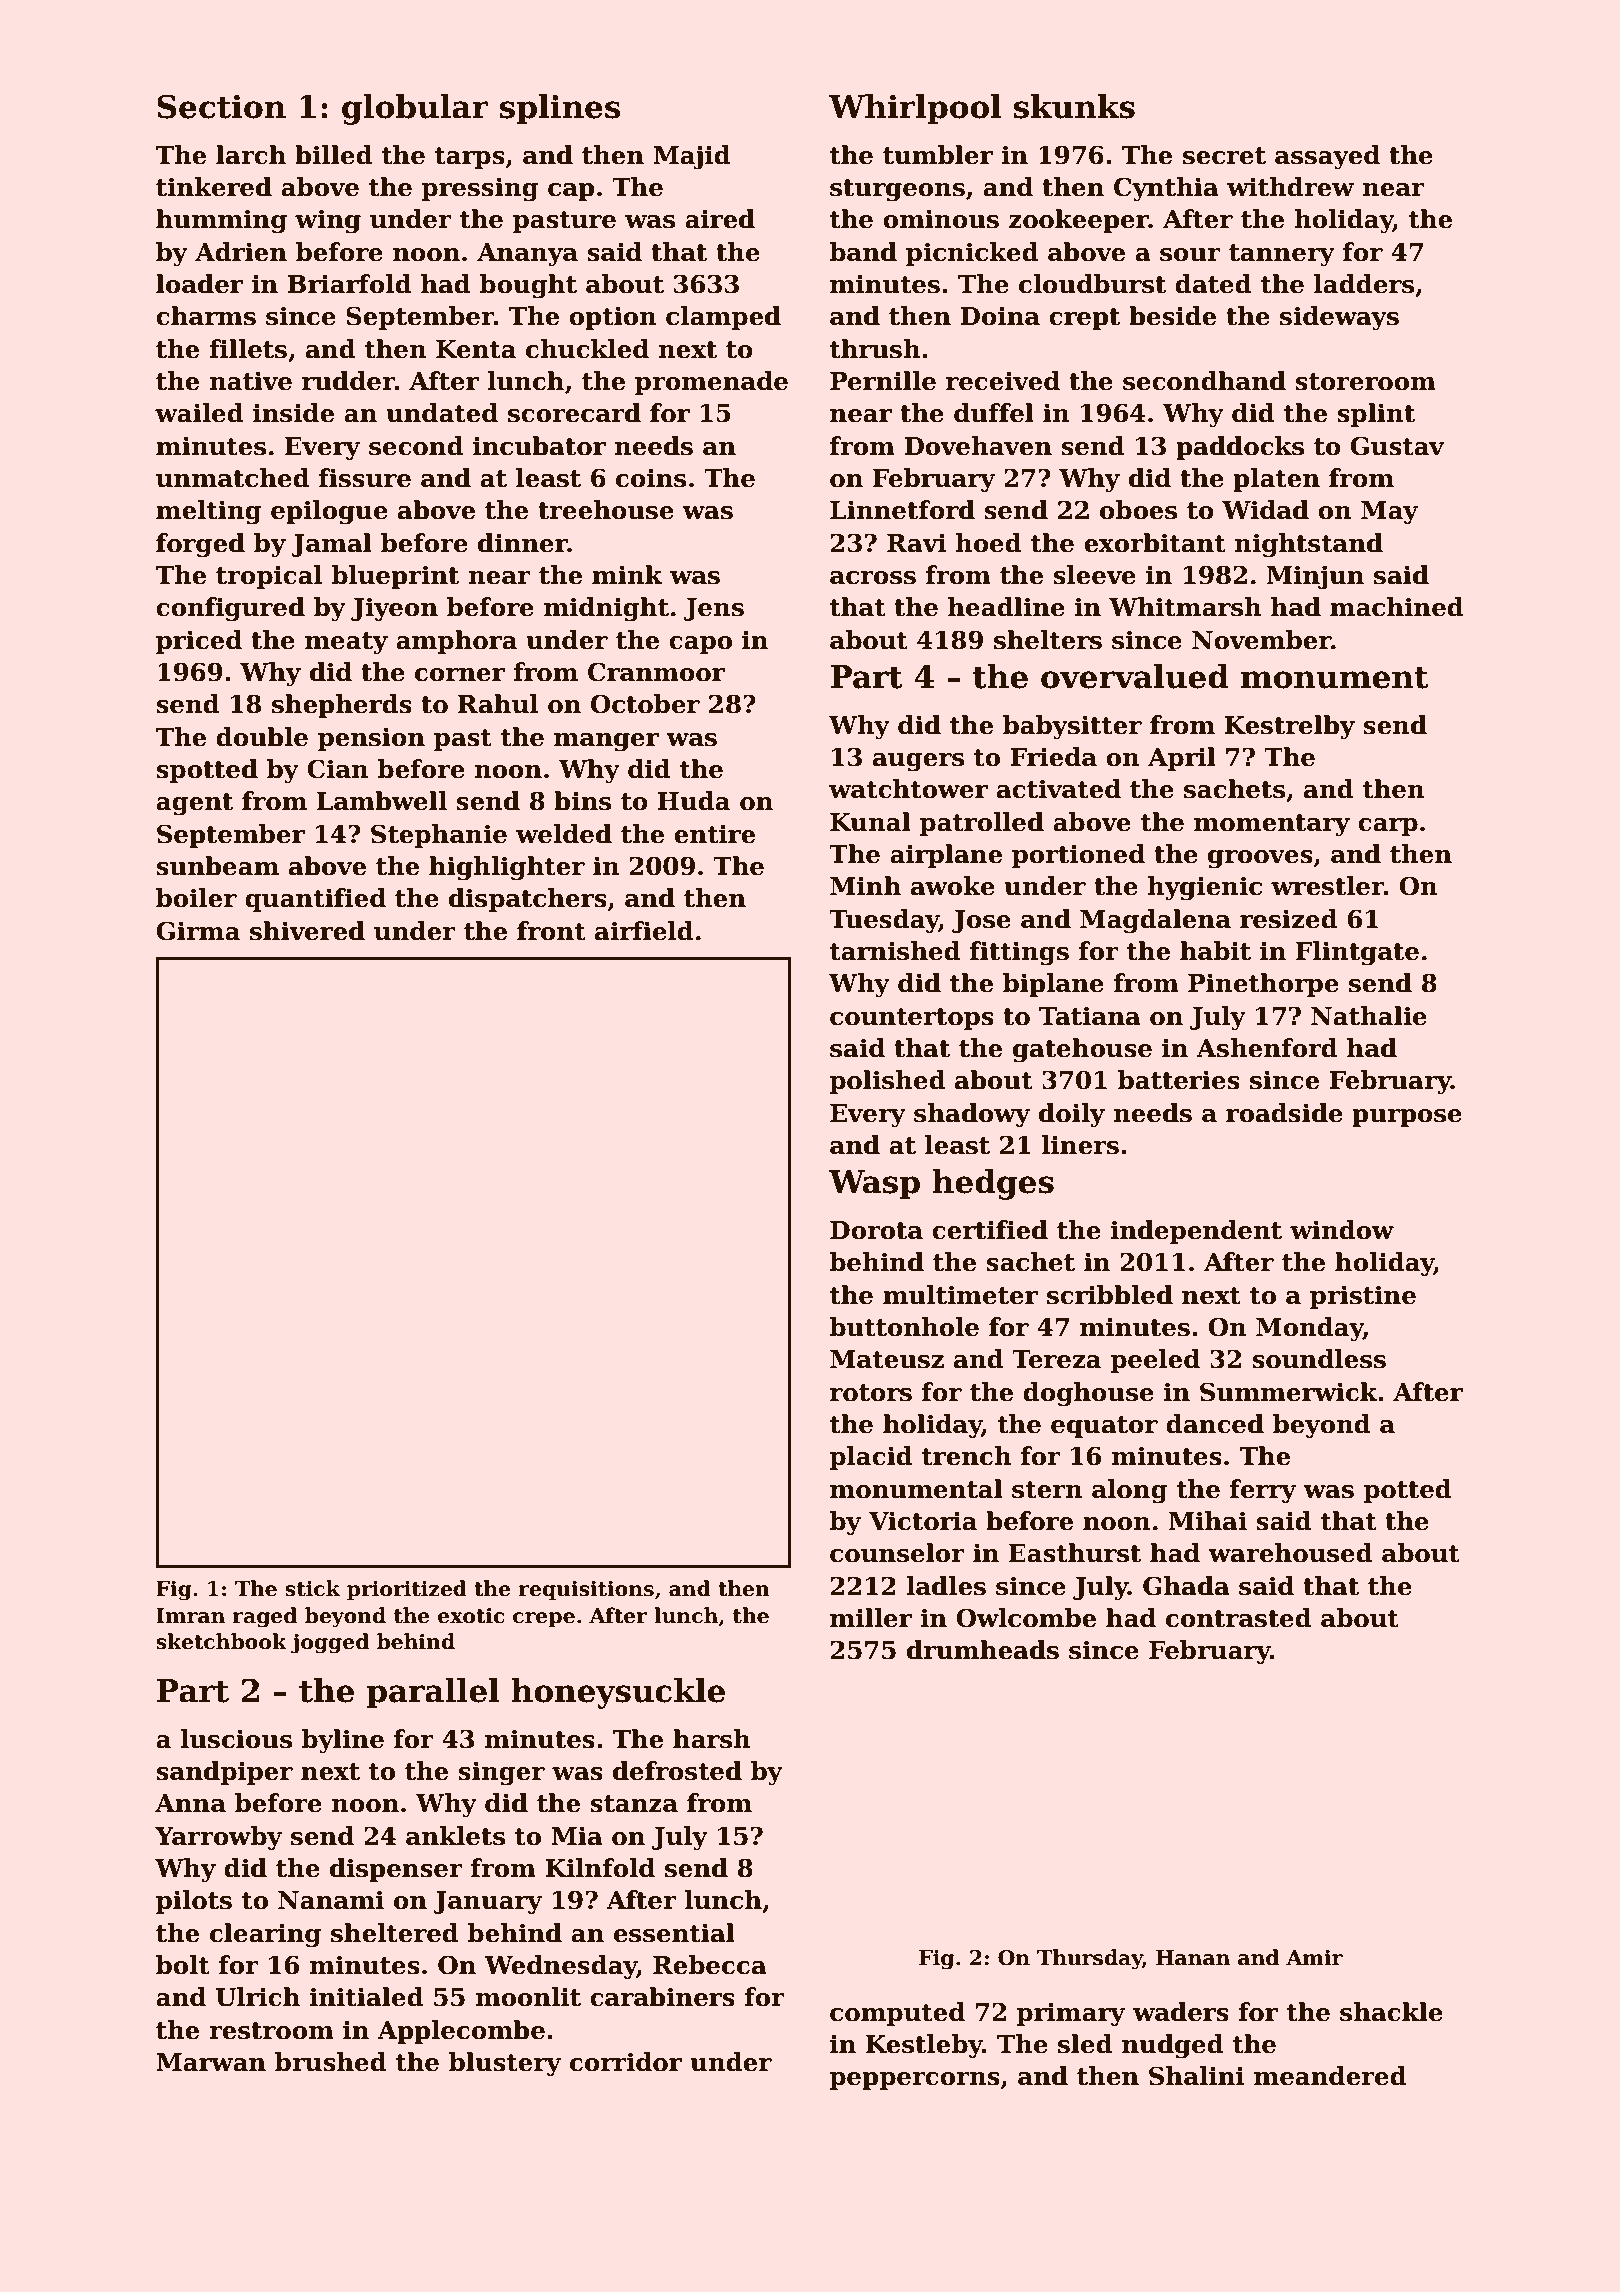  What do you see at coordinates (307, 931) in the screenshot?
I see `shivered` at bounding box center [307, 931].
